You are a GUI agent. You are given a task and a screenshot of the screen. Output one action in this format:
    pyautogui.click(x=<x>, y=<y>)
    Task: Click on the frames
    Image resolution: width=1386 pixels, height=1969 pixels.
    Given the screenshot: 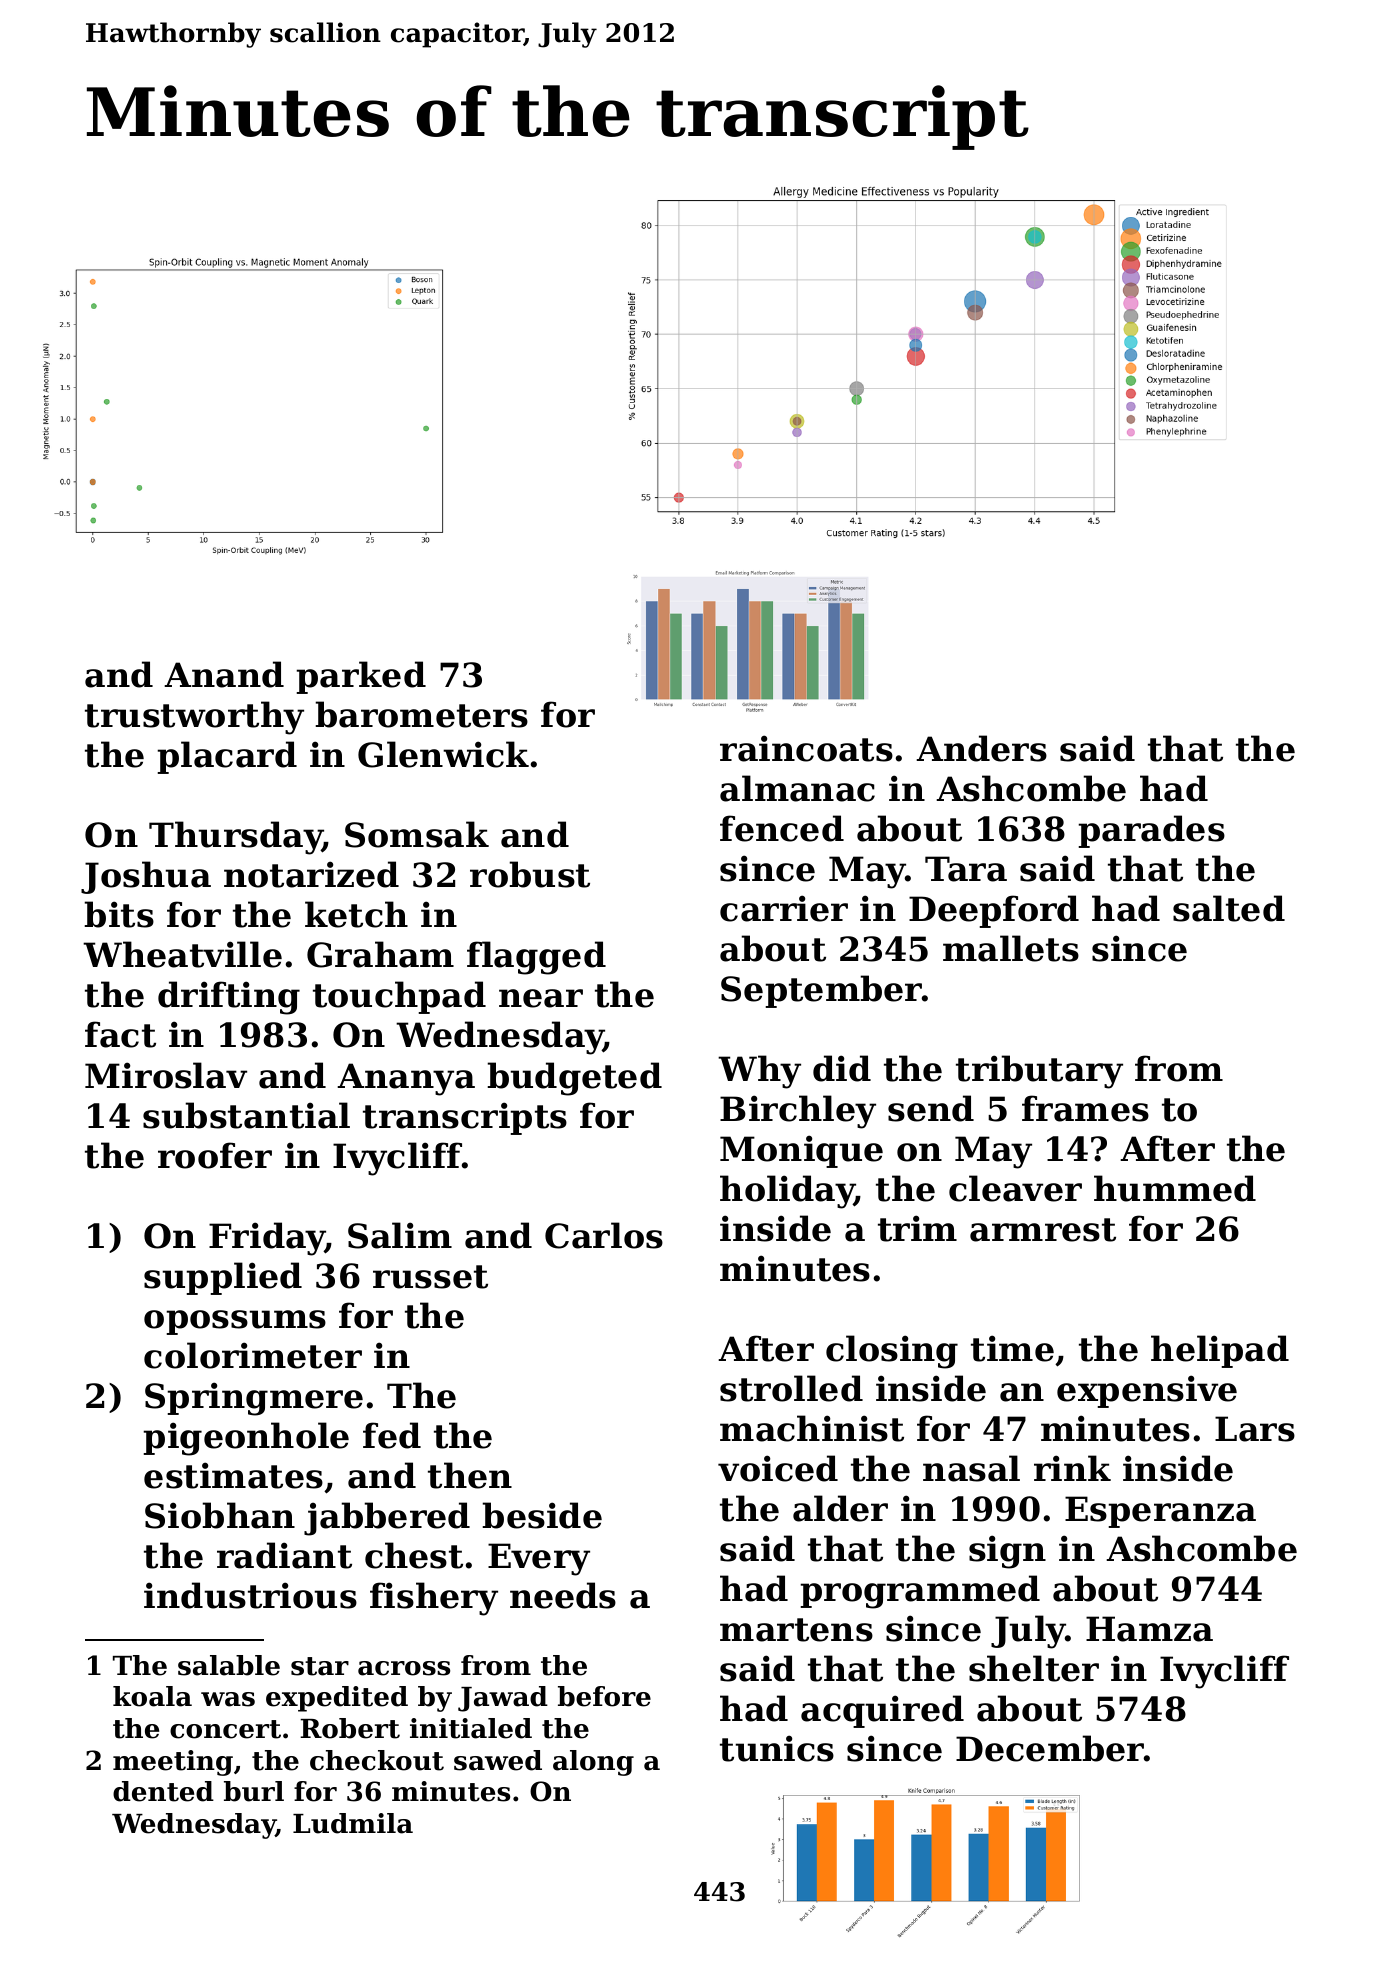 What is the action you would take?
    pyautogui.click(x=1085, y=1108)
